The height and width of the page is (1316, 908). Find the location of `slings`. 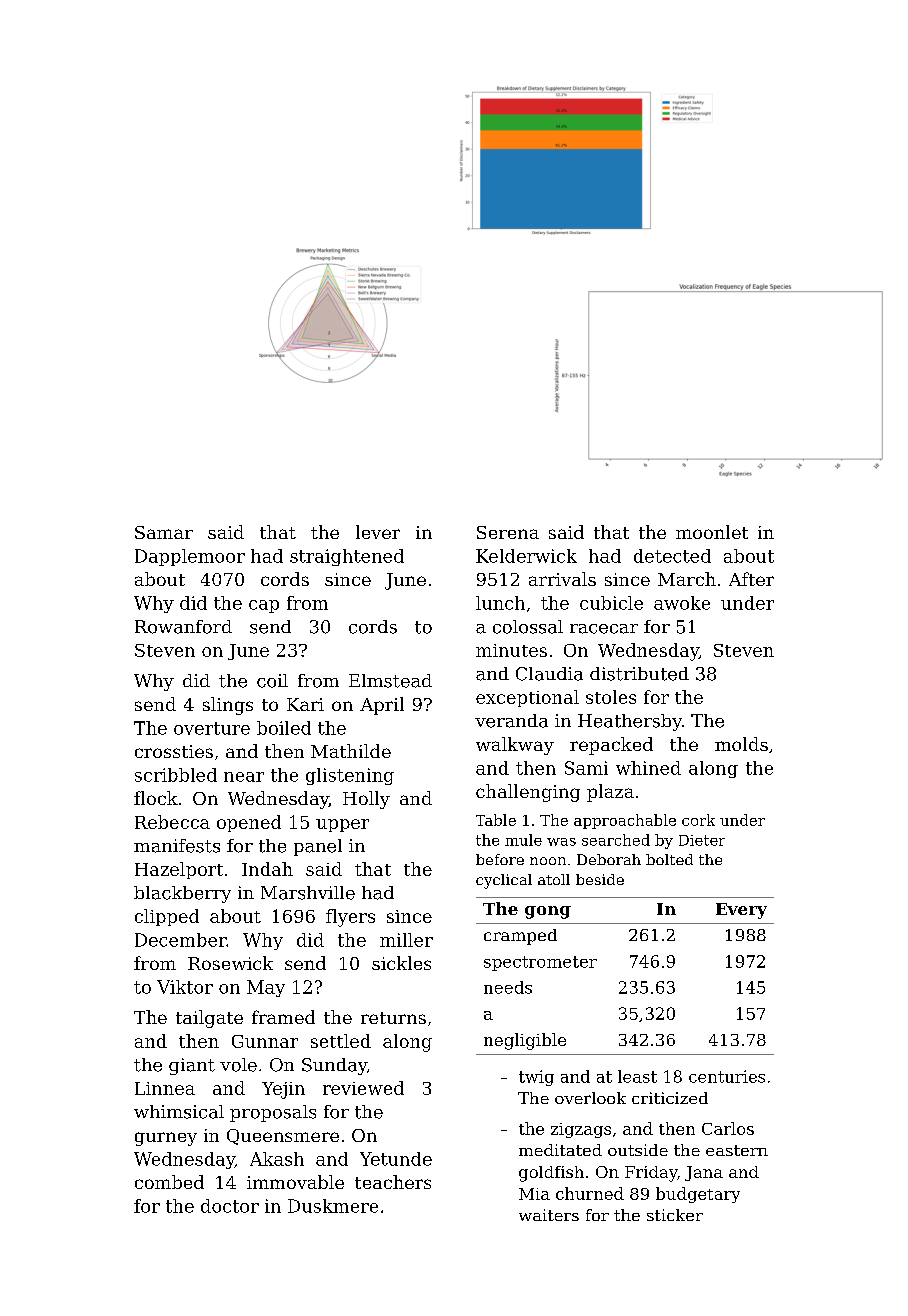

slings is located at coordinates (228, 706).
